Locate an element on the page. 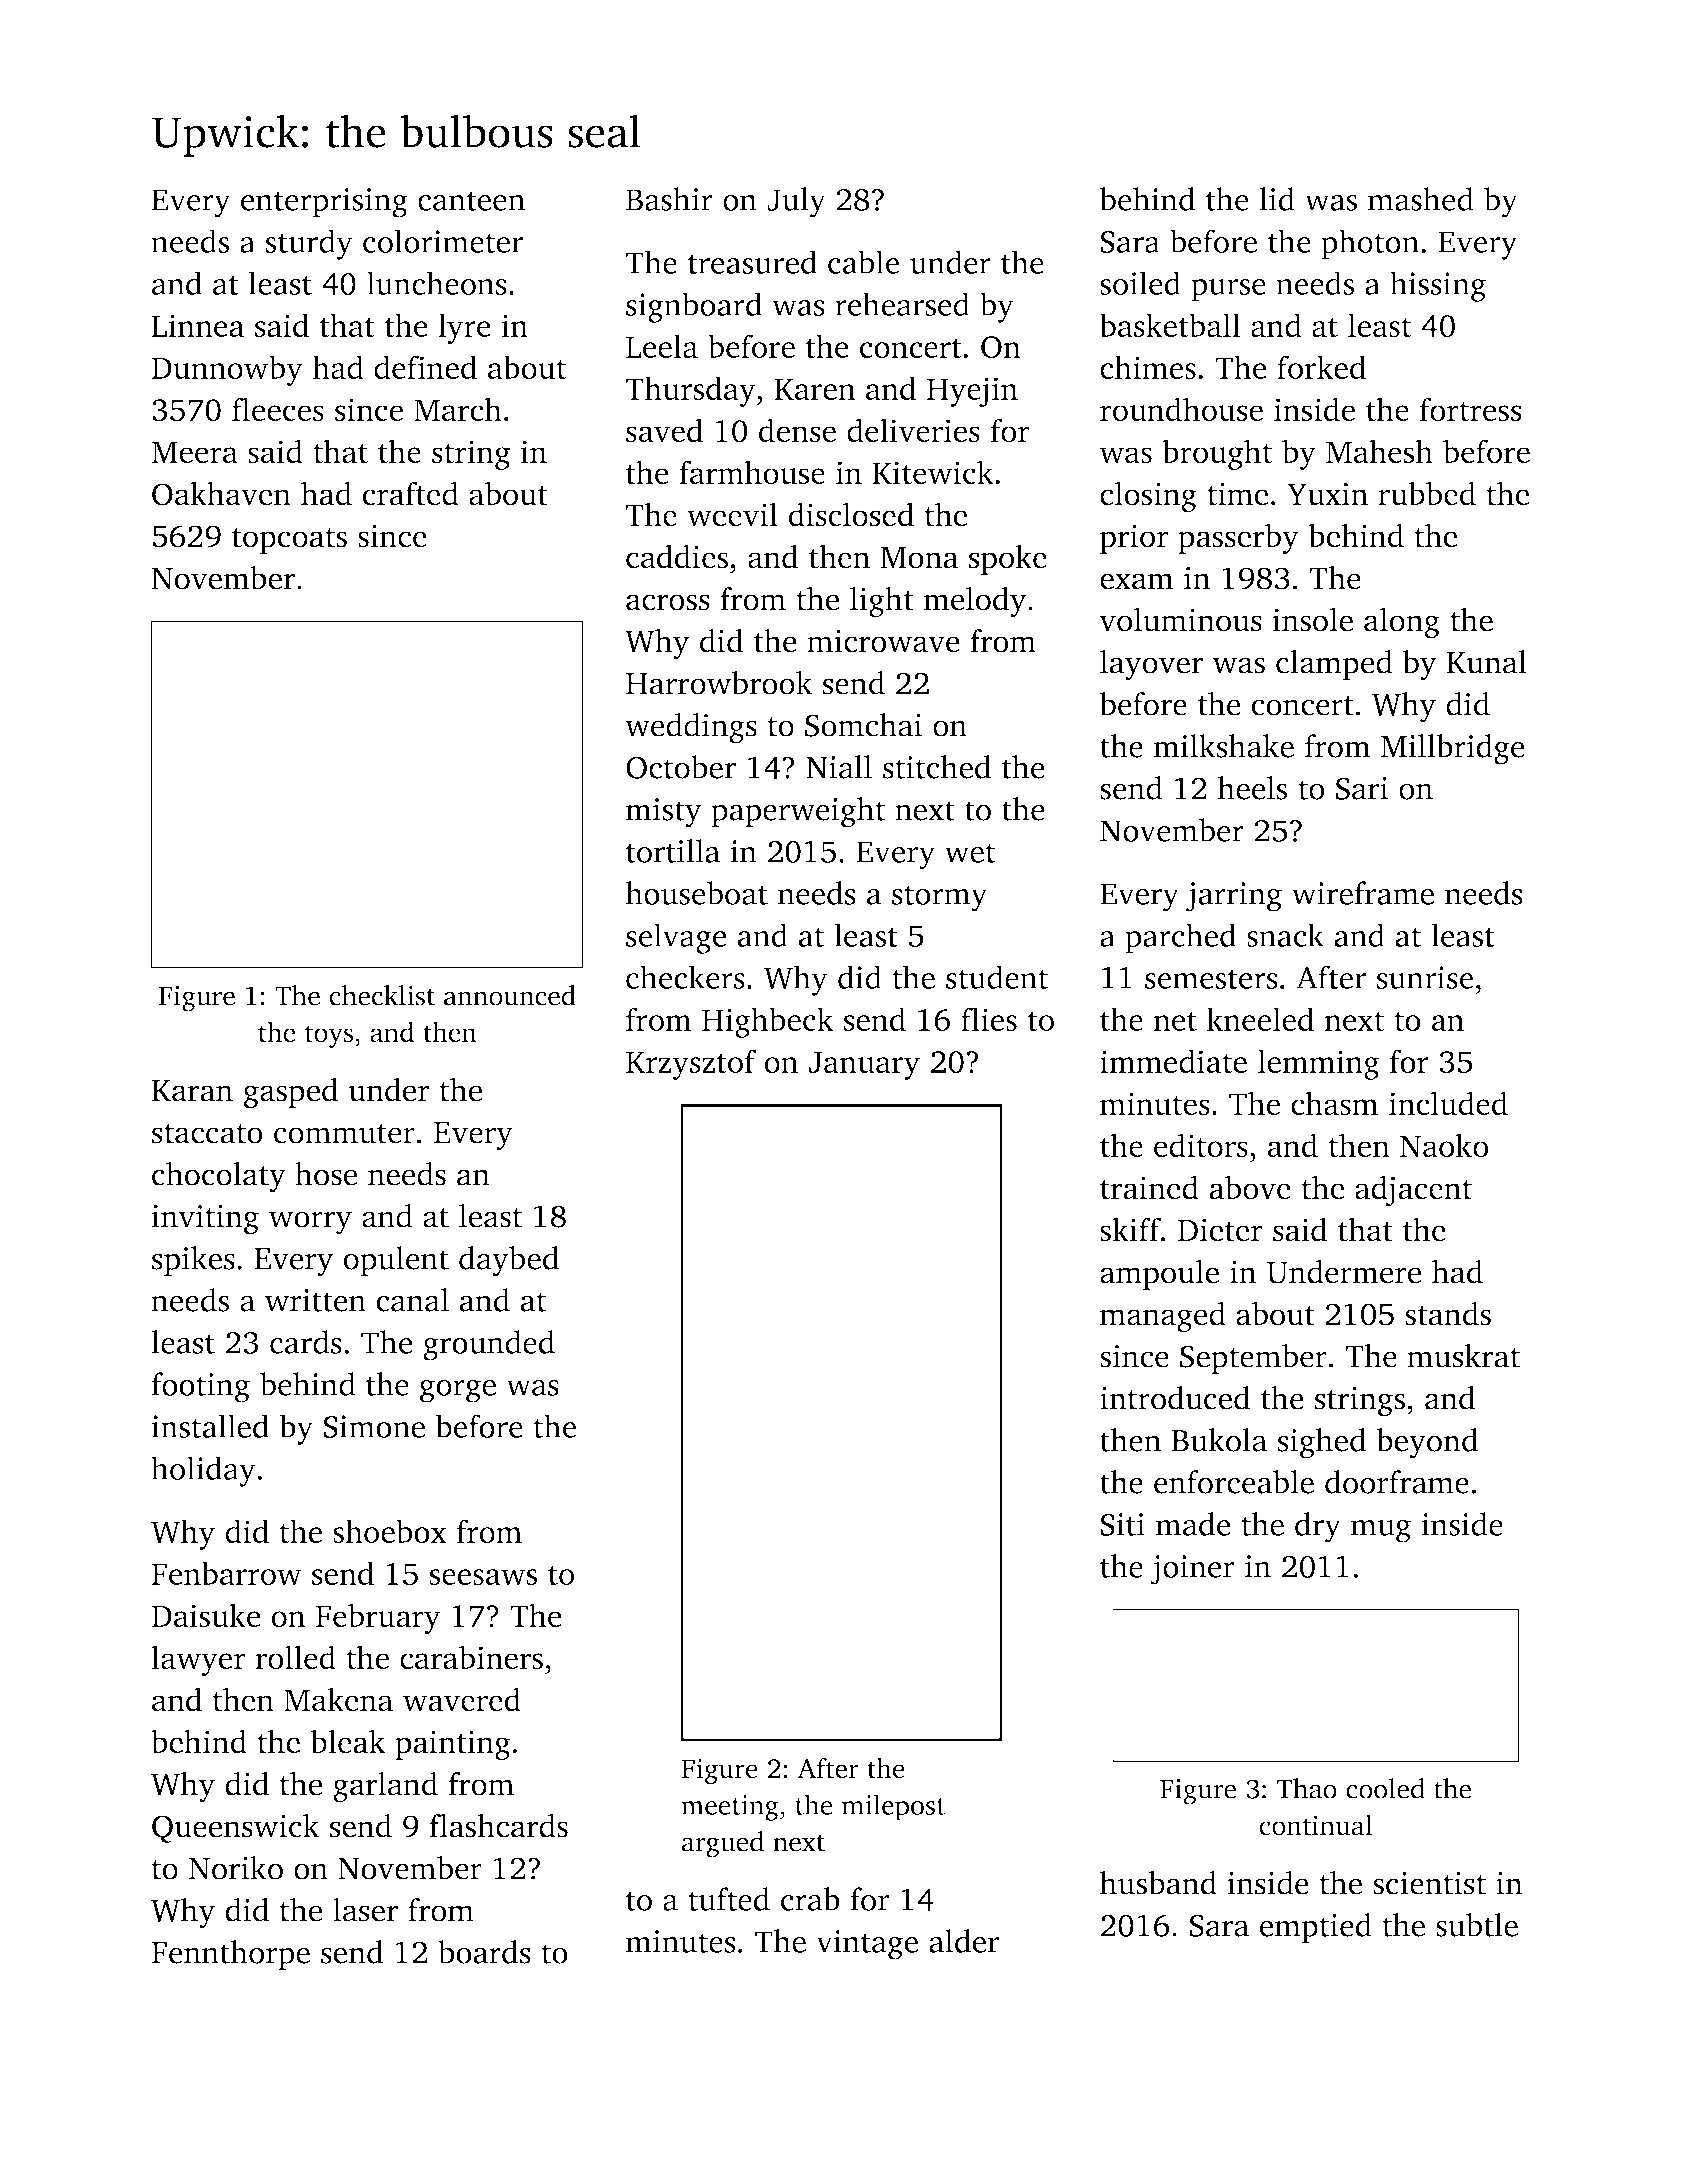 The image size is (1683, 2178). Siti is located at coordinates (1122, 1524).
